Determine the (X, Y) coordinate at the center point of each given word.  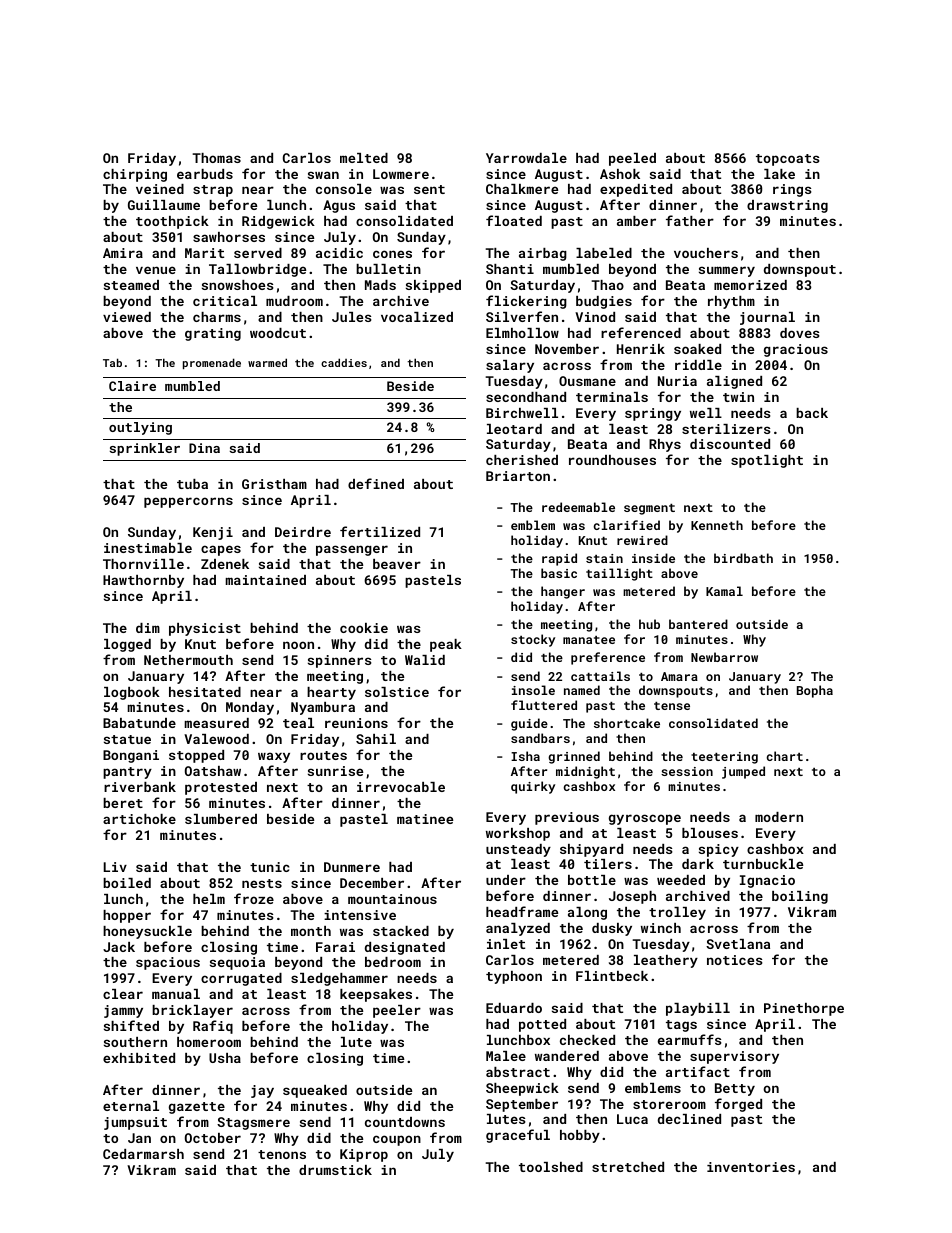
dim (148, 628)
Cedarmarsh (143, 1154)
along (587, 913)
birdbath (743, 558)
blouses (710, 833)
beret (123, 803)
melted (364, 158)
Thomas (216, 158)
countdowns (405, 1122)
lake (779, 174)
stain (604, 558)
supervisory (734, 1057)
